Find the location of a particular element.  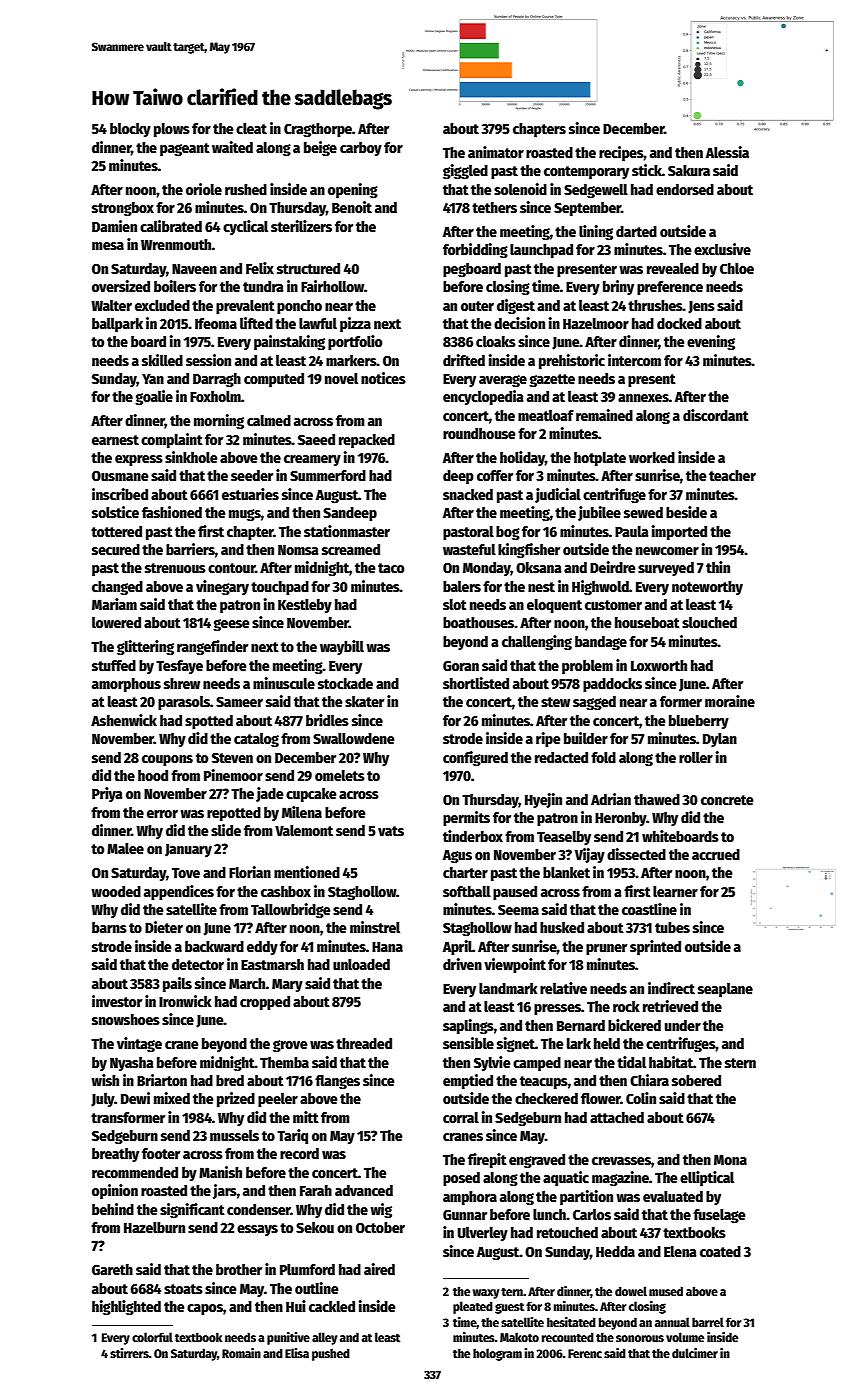

dulcimer is located at coordinates (695, 1353).
